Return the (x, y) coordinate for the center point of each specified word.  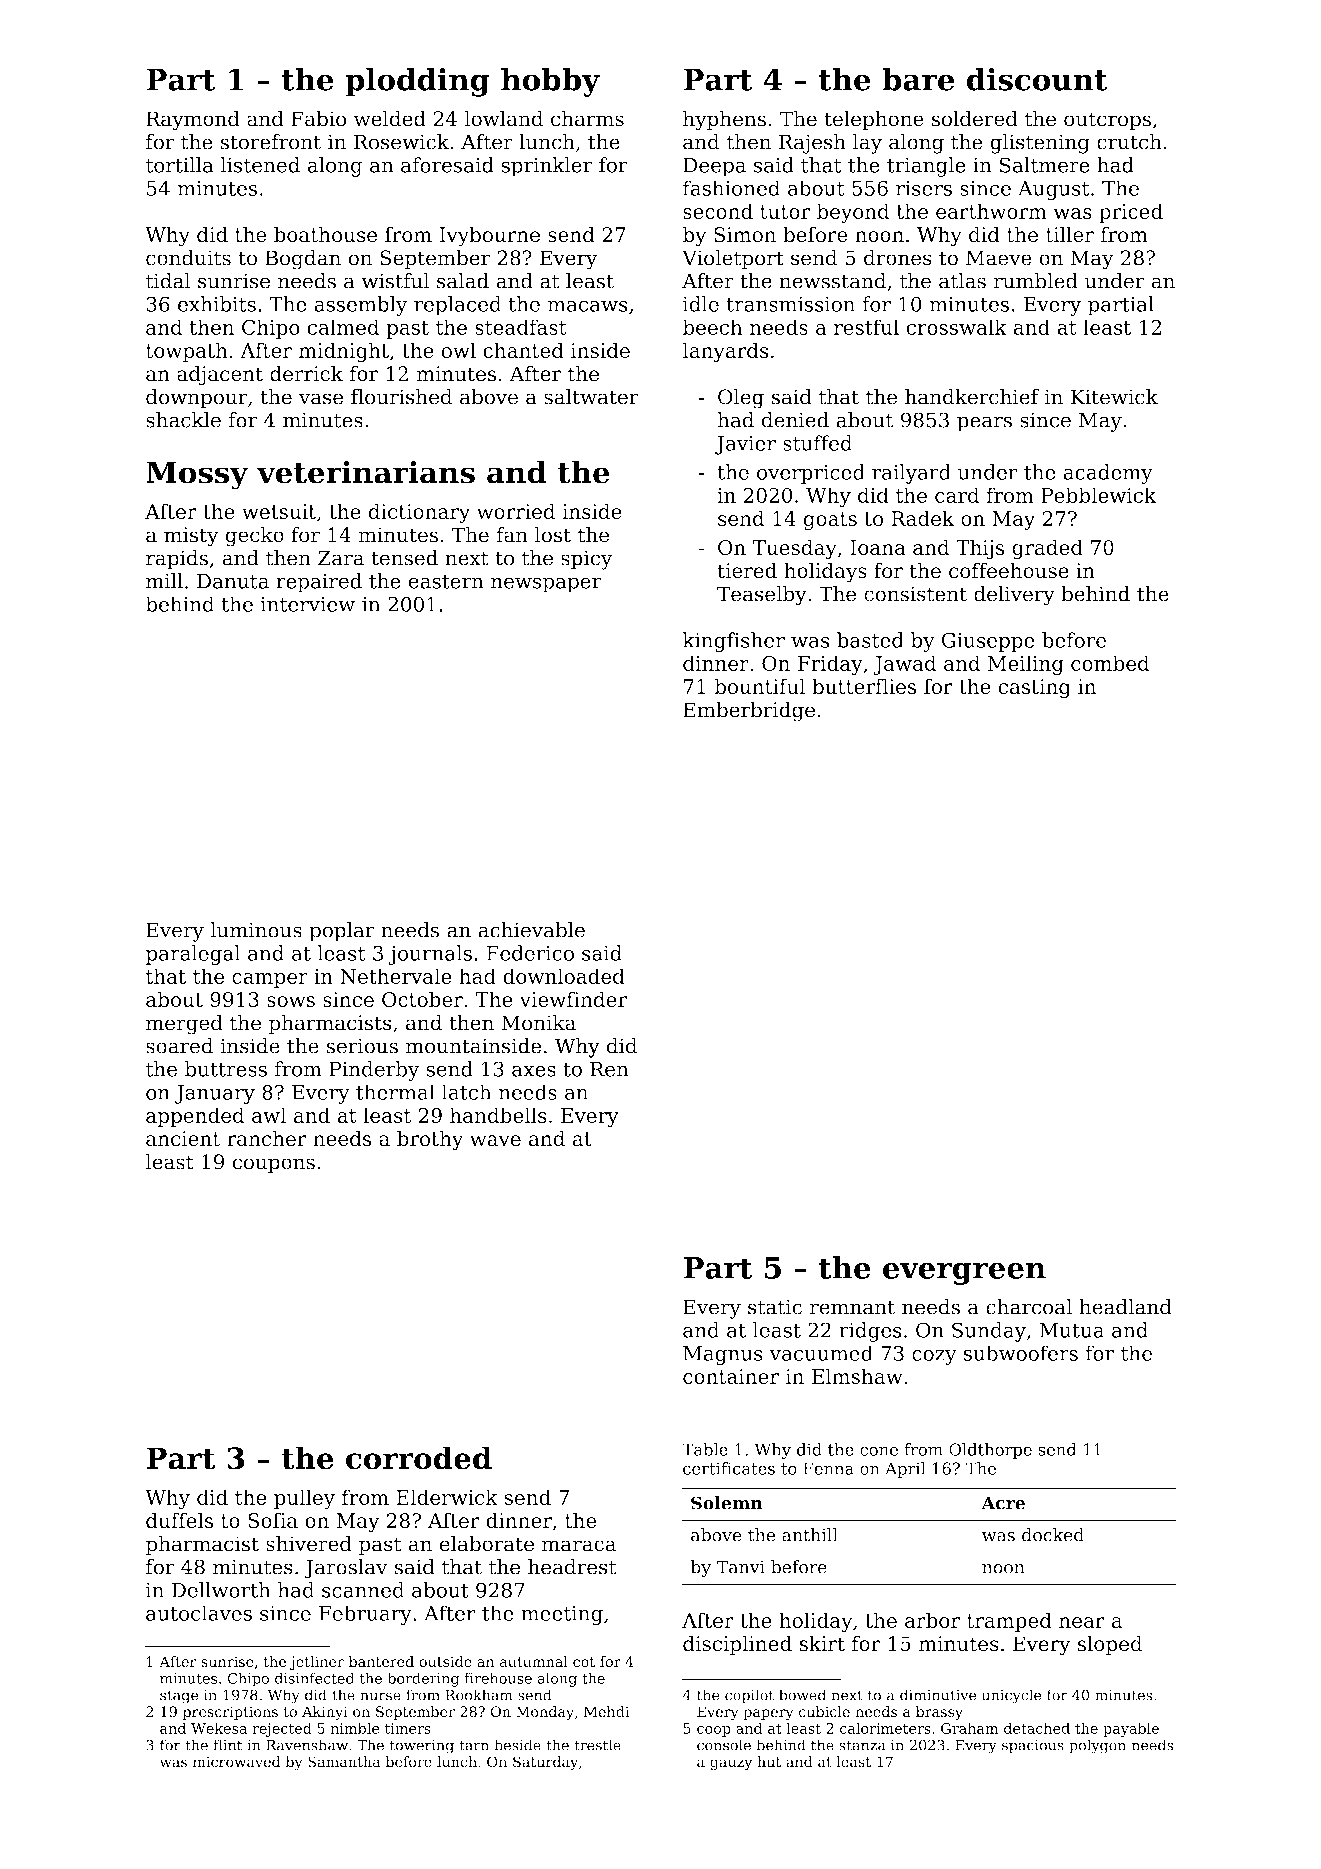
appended (195, 1117)
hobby (550, 82)
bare (918, 79)
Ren (609, 1069)
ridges (870, 1332)
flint (227, 1745)
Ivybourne (489, 236)
